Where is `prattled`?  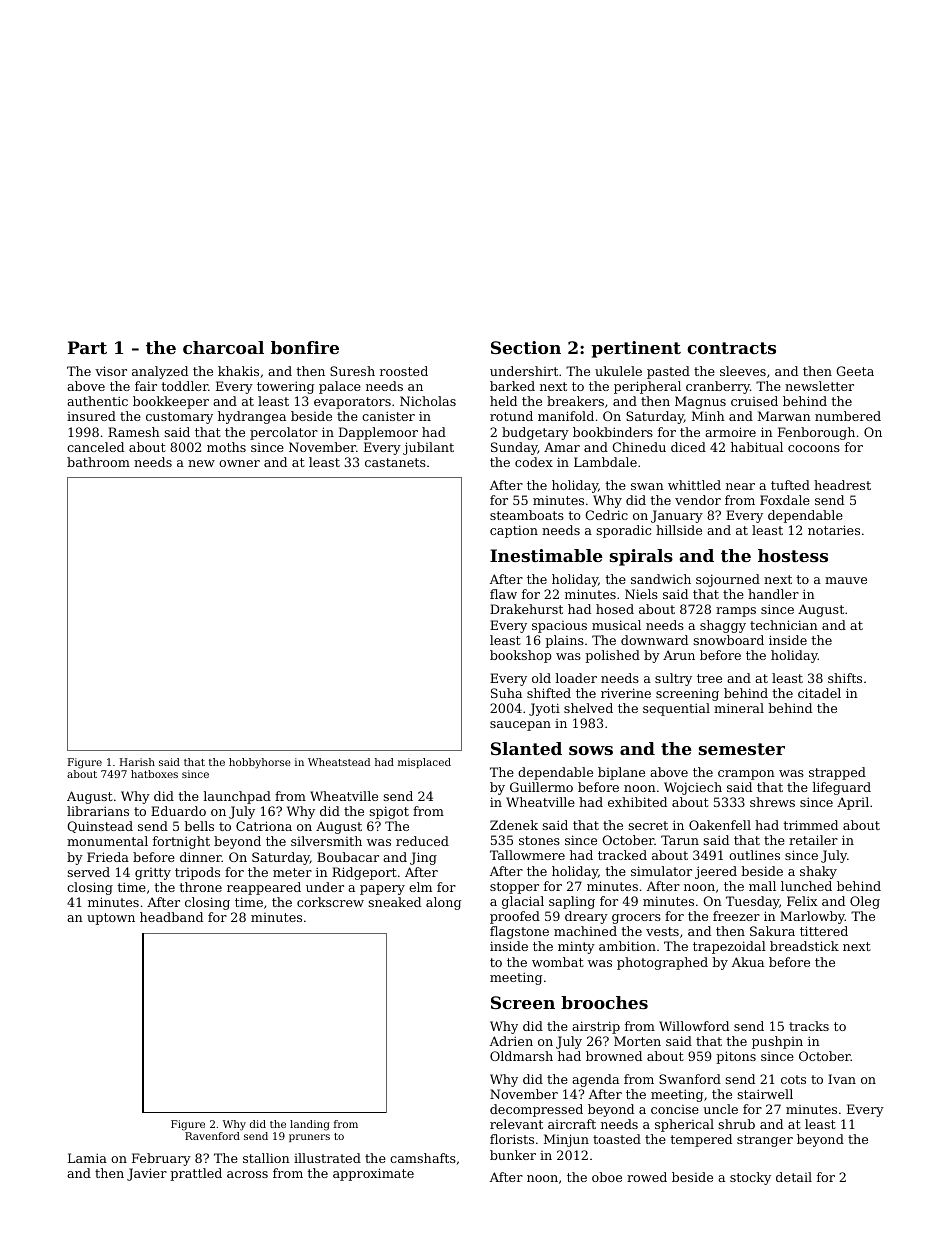 prattled is located at coordinates (196, 1174).
